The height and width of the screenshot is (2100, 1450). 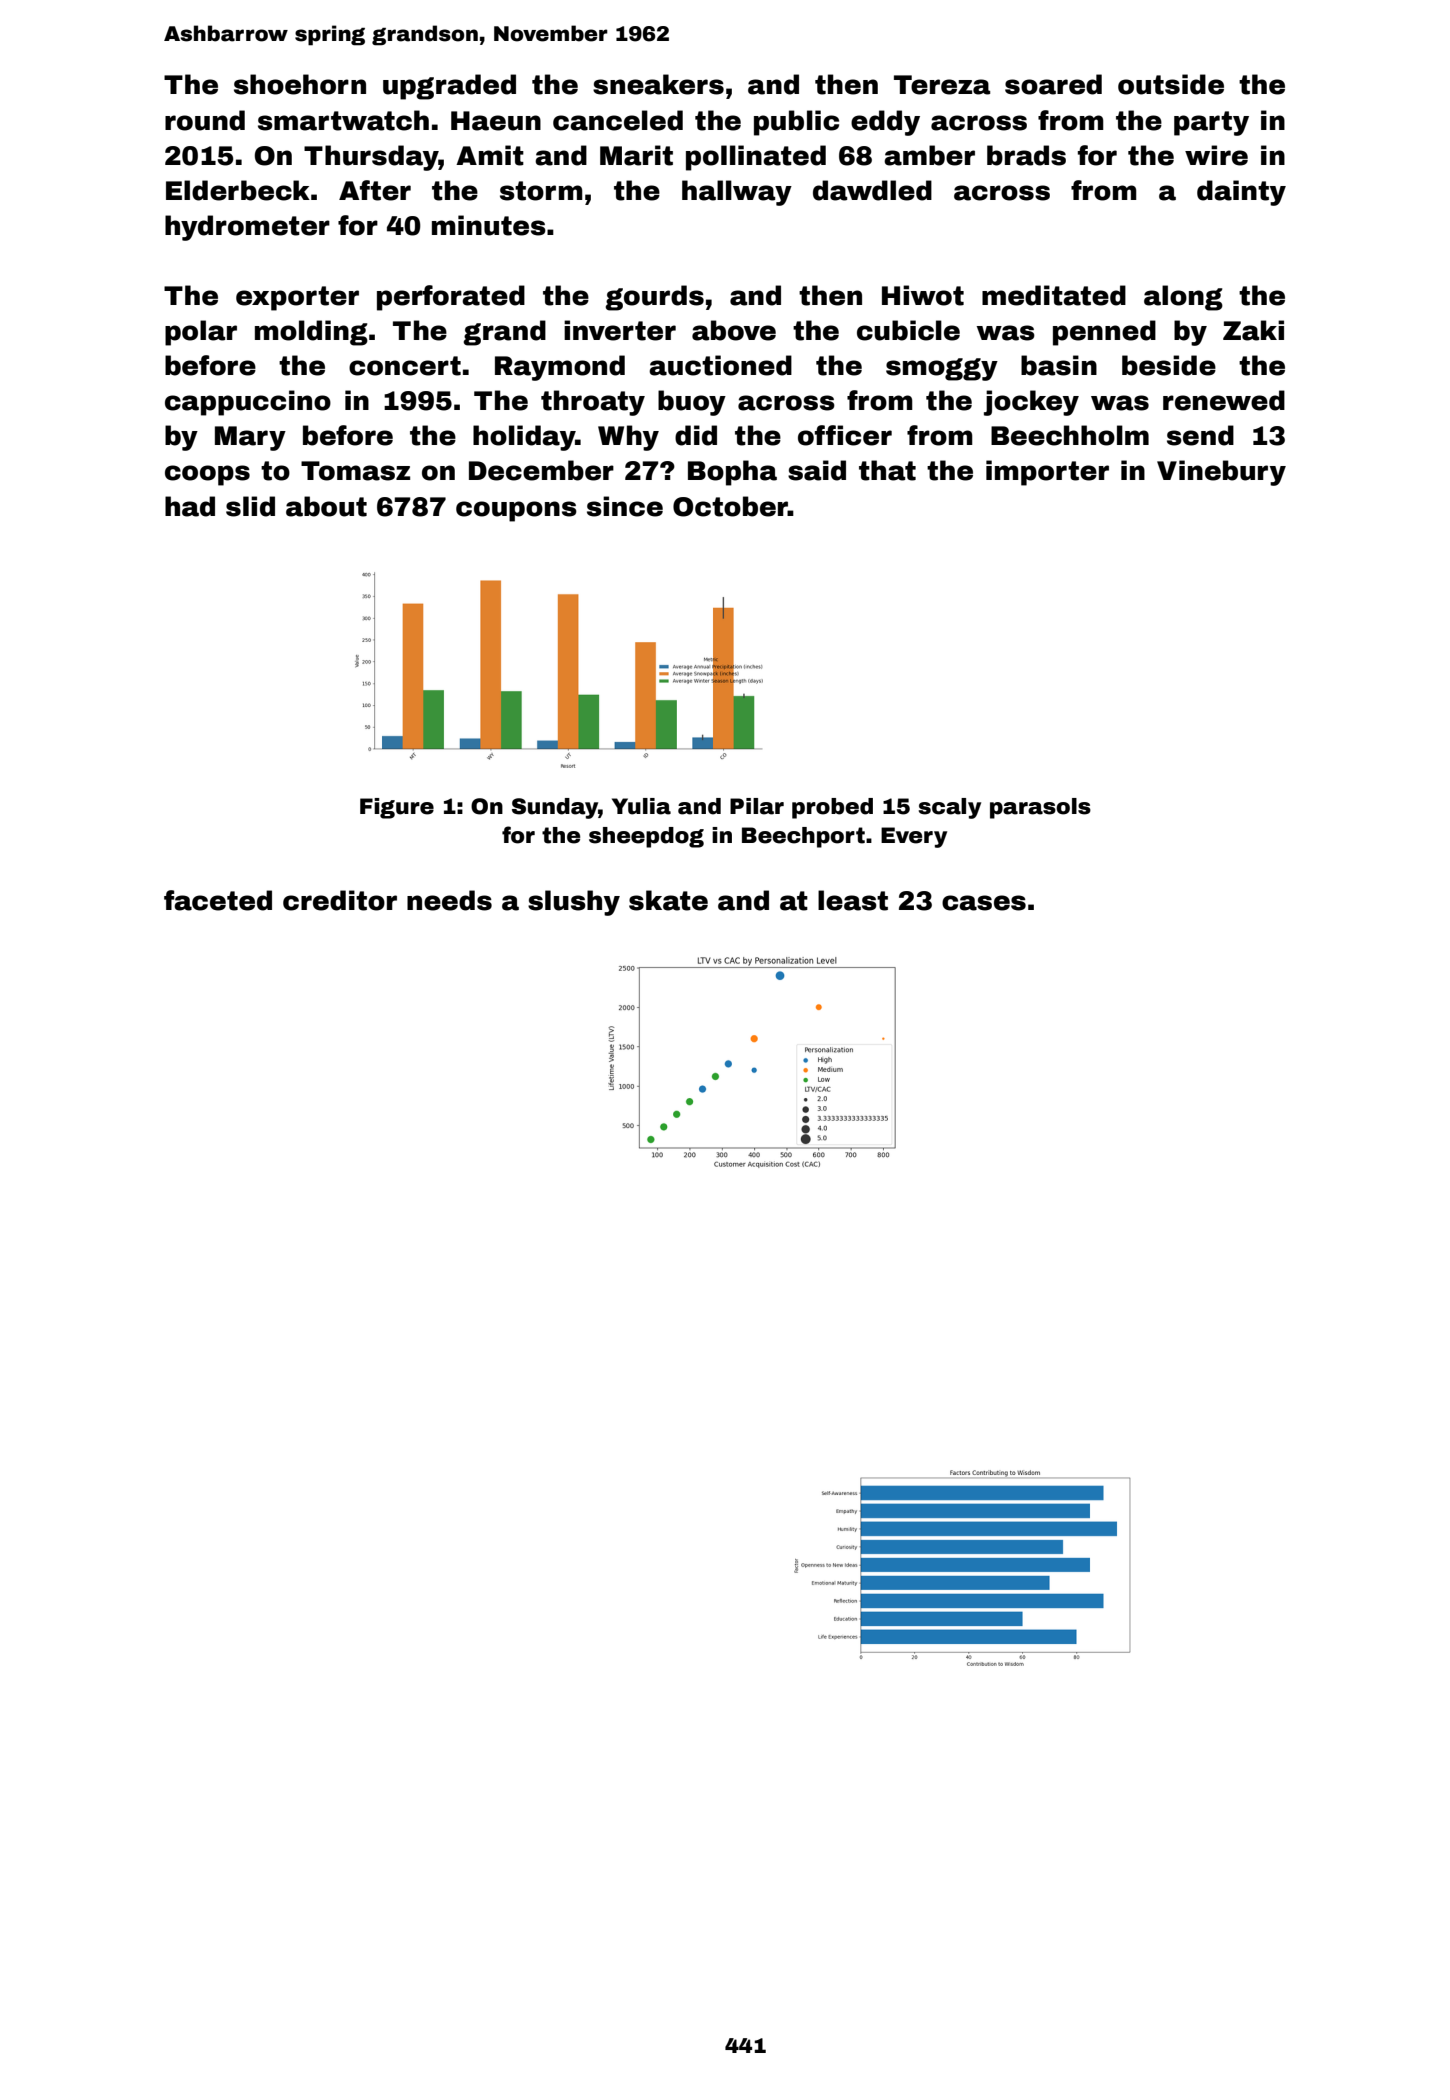 What do you see at coordinates (942, 85) in the screenshot?
I see `Tereza` at bounding box center [942, 85].
